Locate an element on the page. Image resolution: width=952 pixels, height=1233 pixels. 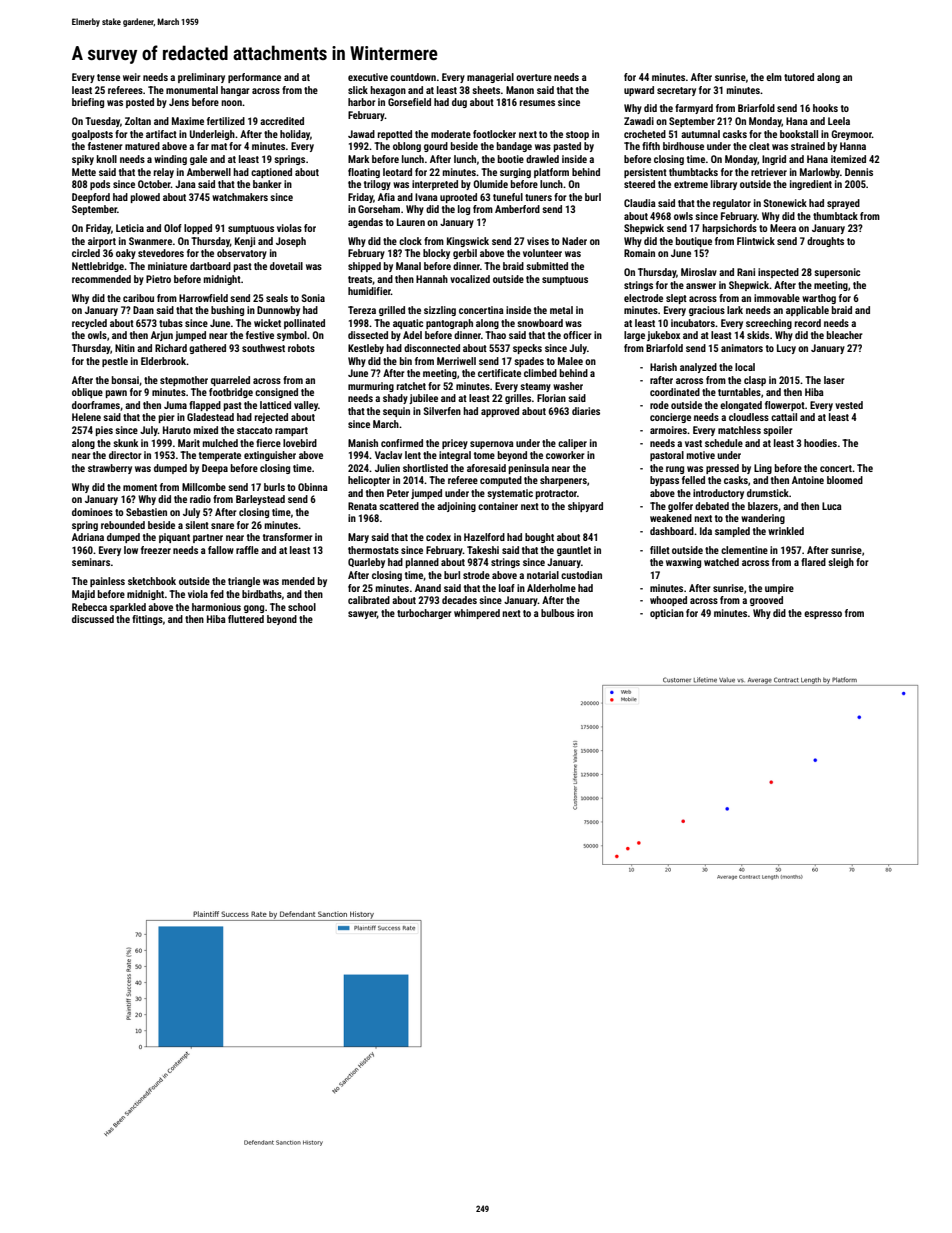
tutored is located at coordinates (799, 77).
